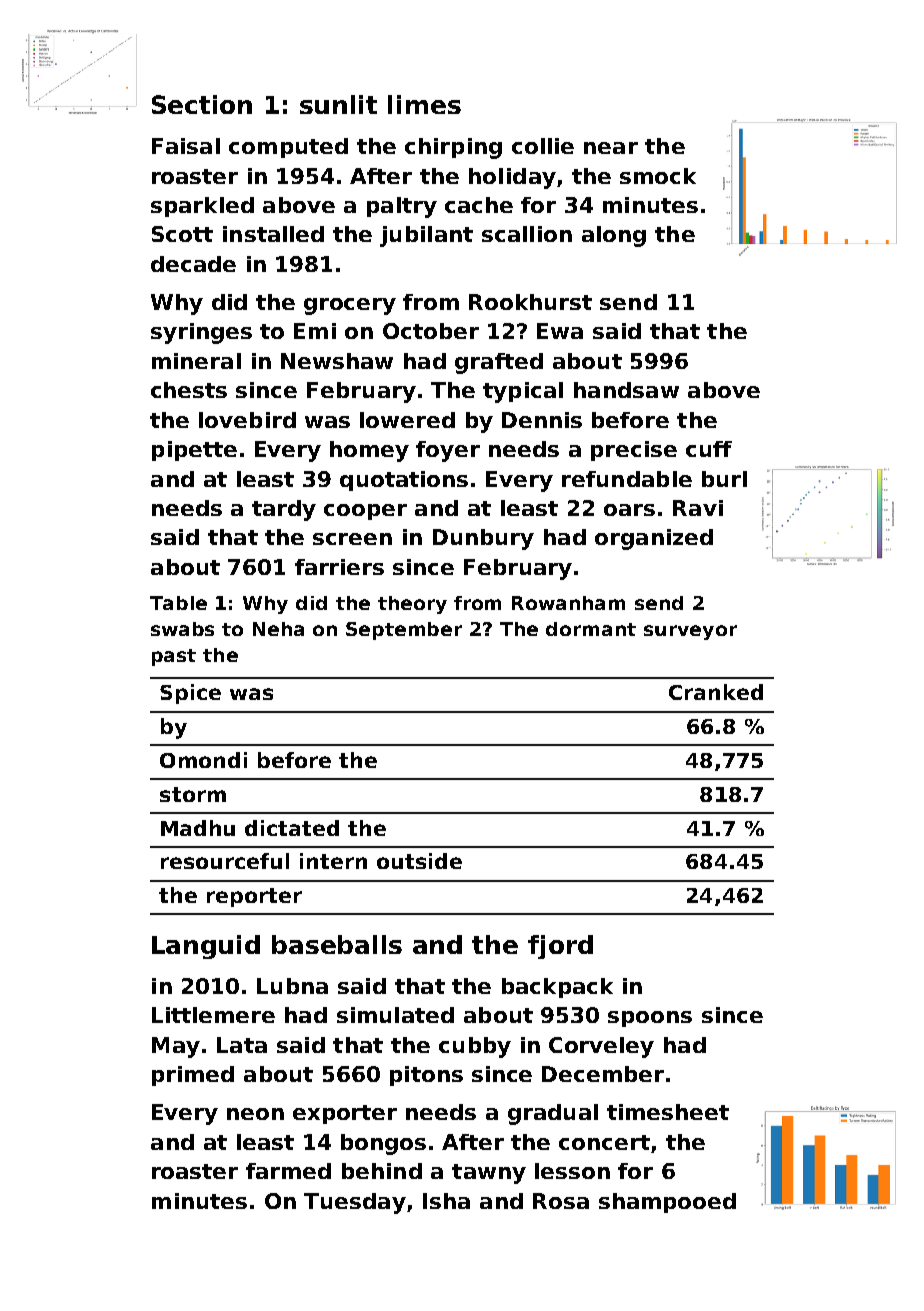 The width and height of the page is (924, 1311). What do you see at coordinates (419, 861) in the page?
I see `outside` at bounding box center [419, 861].
